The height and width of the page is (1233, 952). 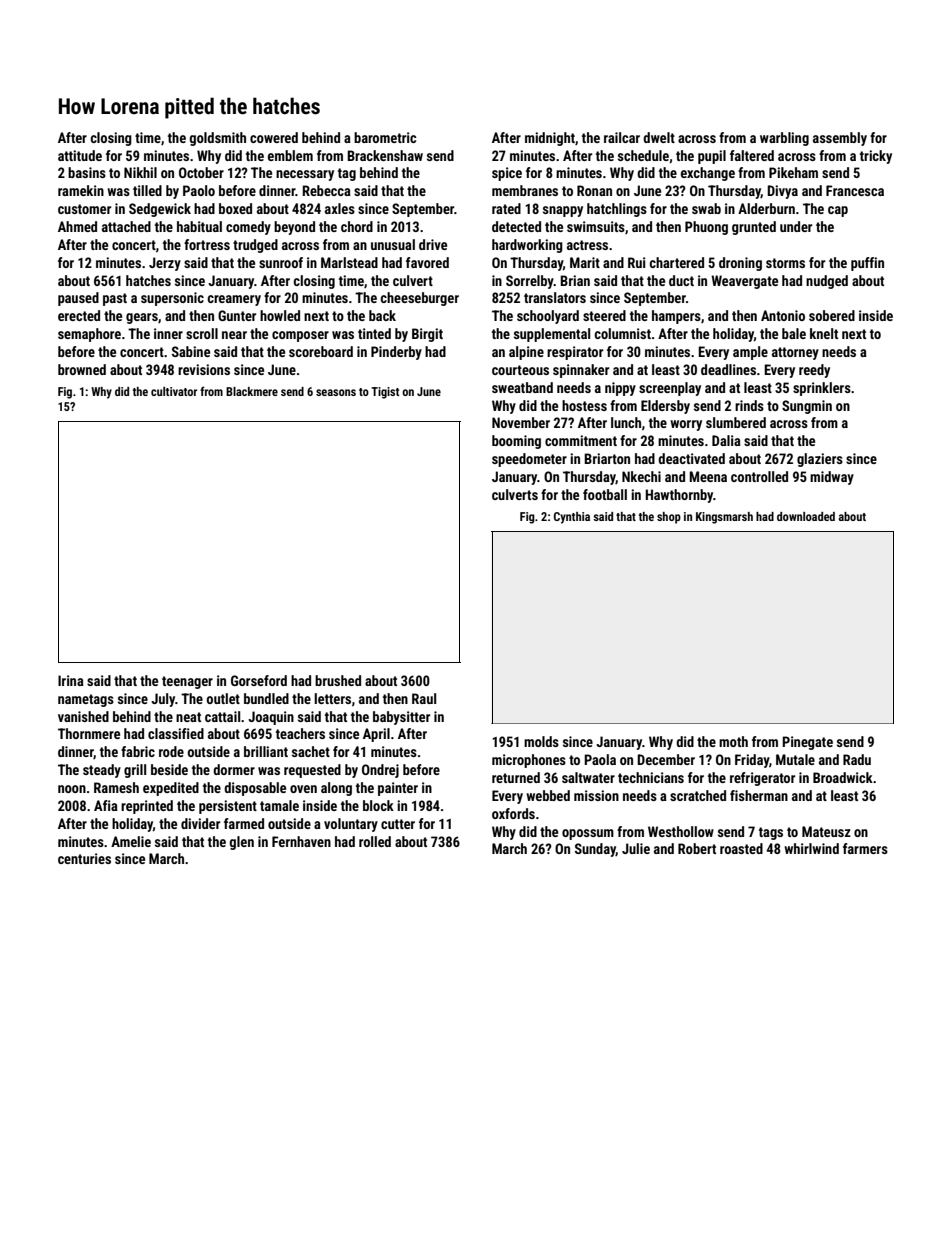 What do you see at coordinates (160, 210) in the page?
I see `Sedgewick` at bounding box center [160, 210].
